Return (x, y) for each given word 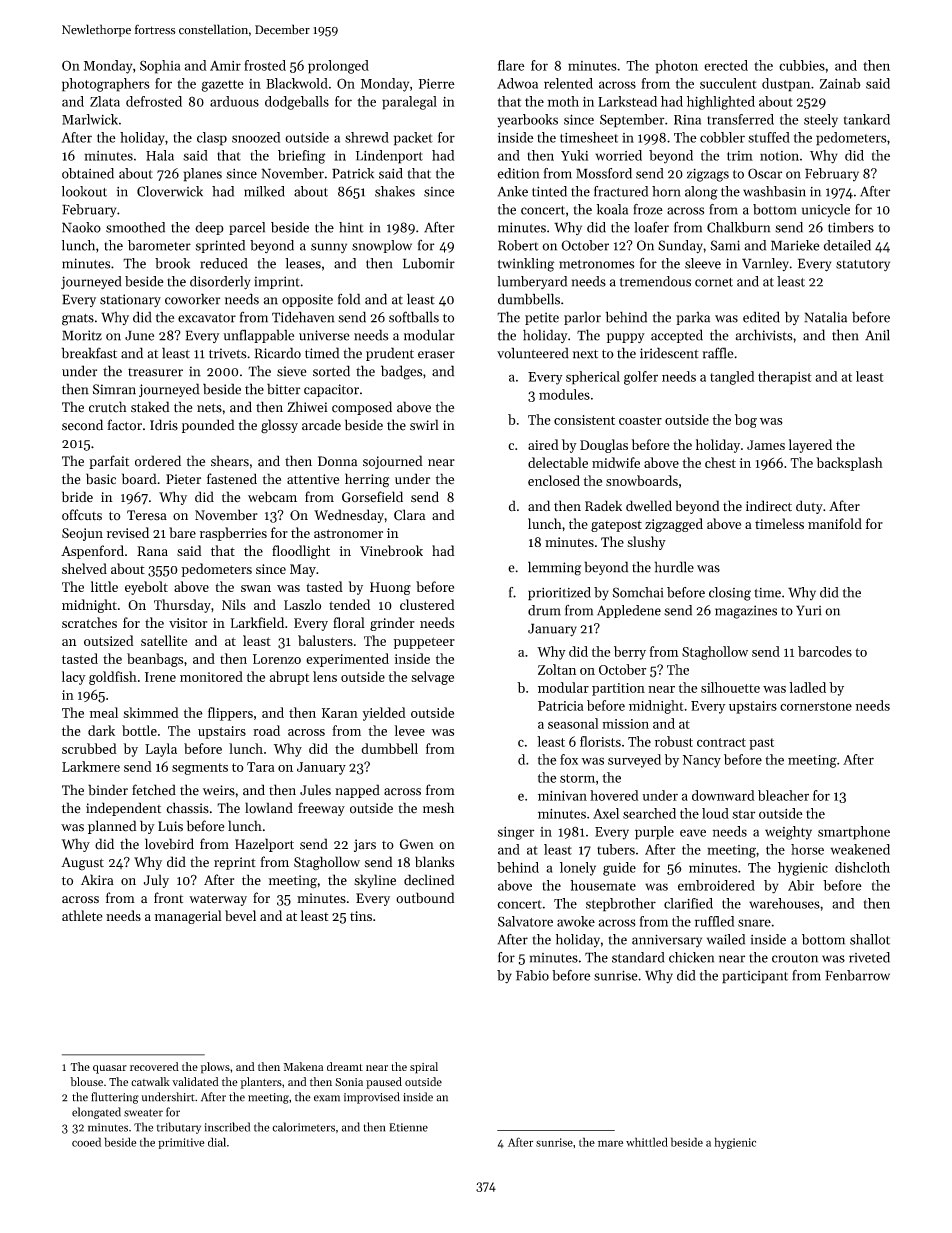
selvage (432, 678)
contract (721, 742)
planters (261, 1083)
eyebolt (146, 588)
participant (755, 977)
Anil (877, 335)
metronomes (597, 264)
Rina (687, 120)
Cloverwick (170, 191)
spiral (424, 1068)
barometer (159, 245)
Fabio (532, 975)
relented (568, 83)
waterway (218, 900)
